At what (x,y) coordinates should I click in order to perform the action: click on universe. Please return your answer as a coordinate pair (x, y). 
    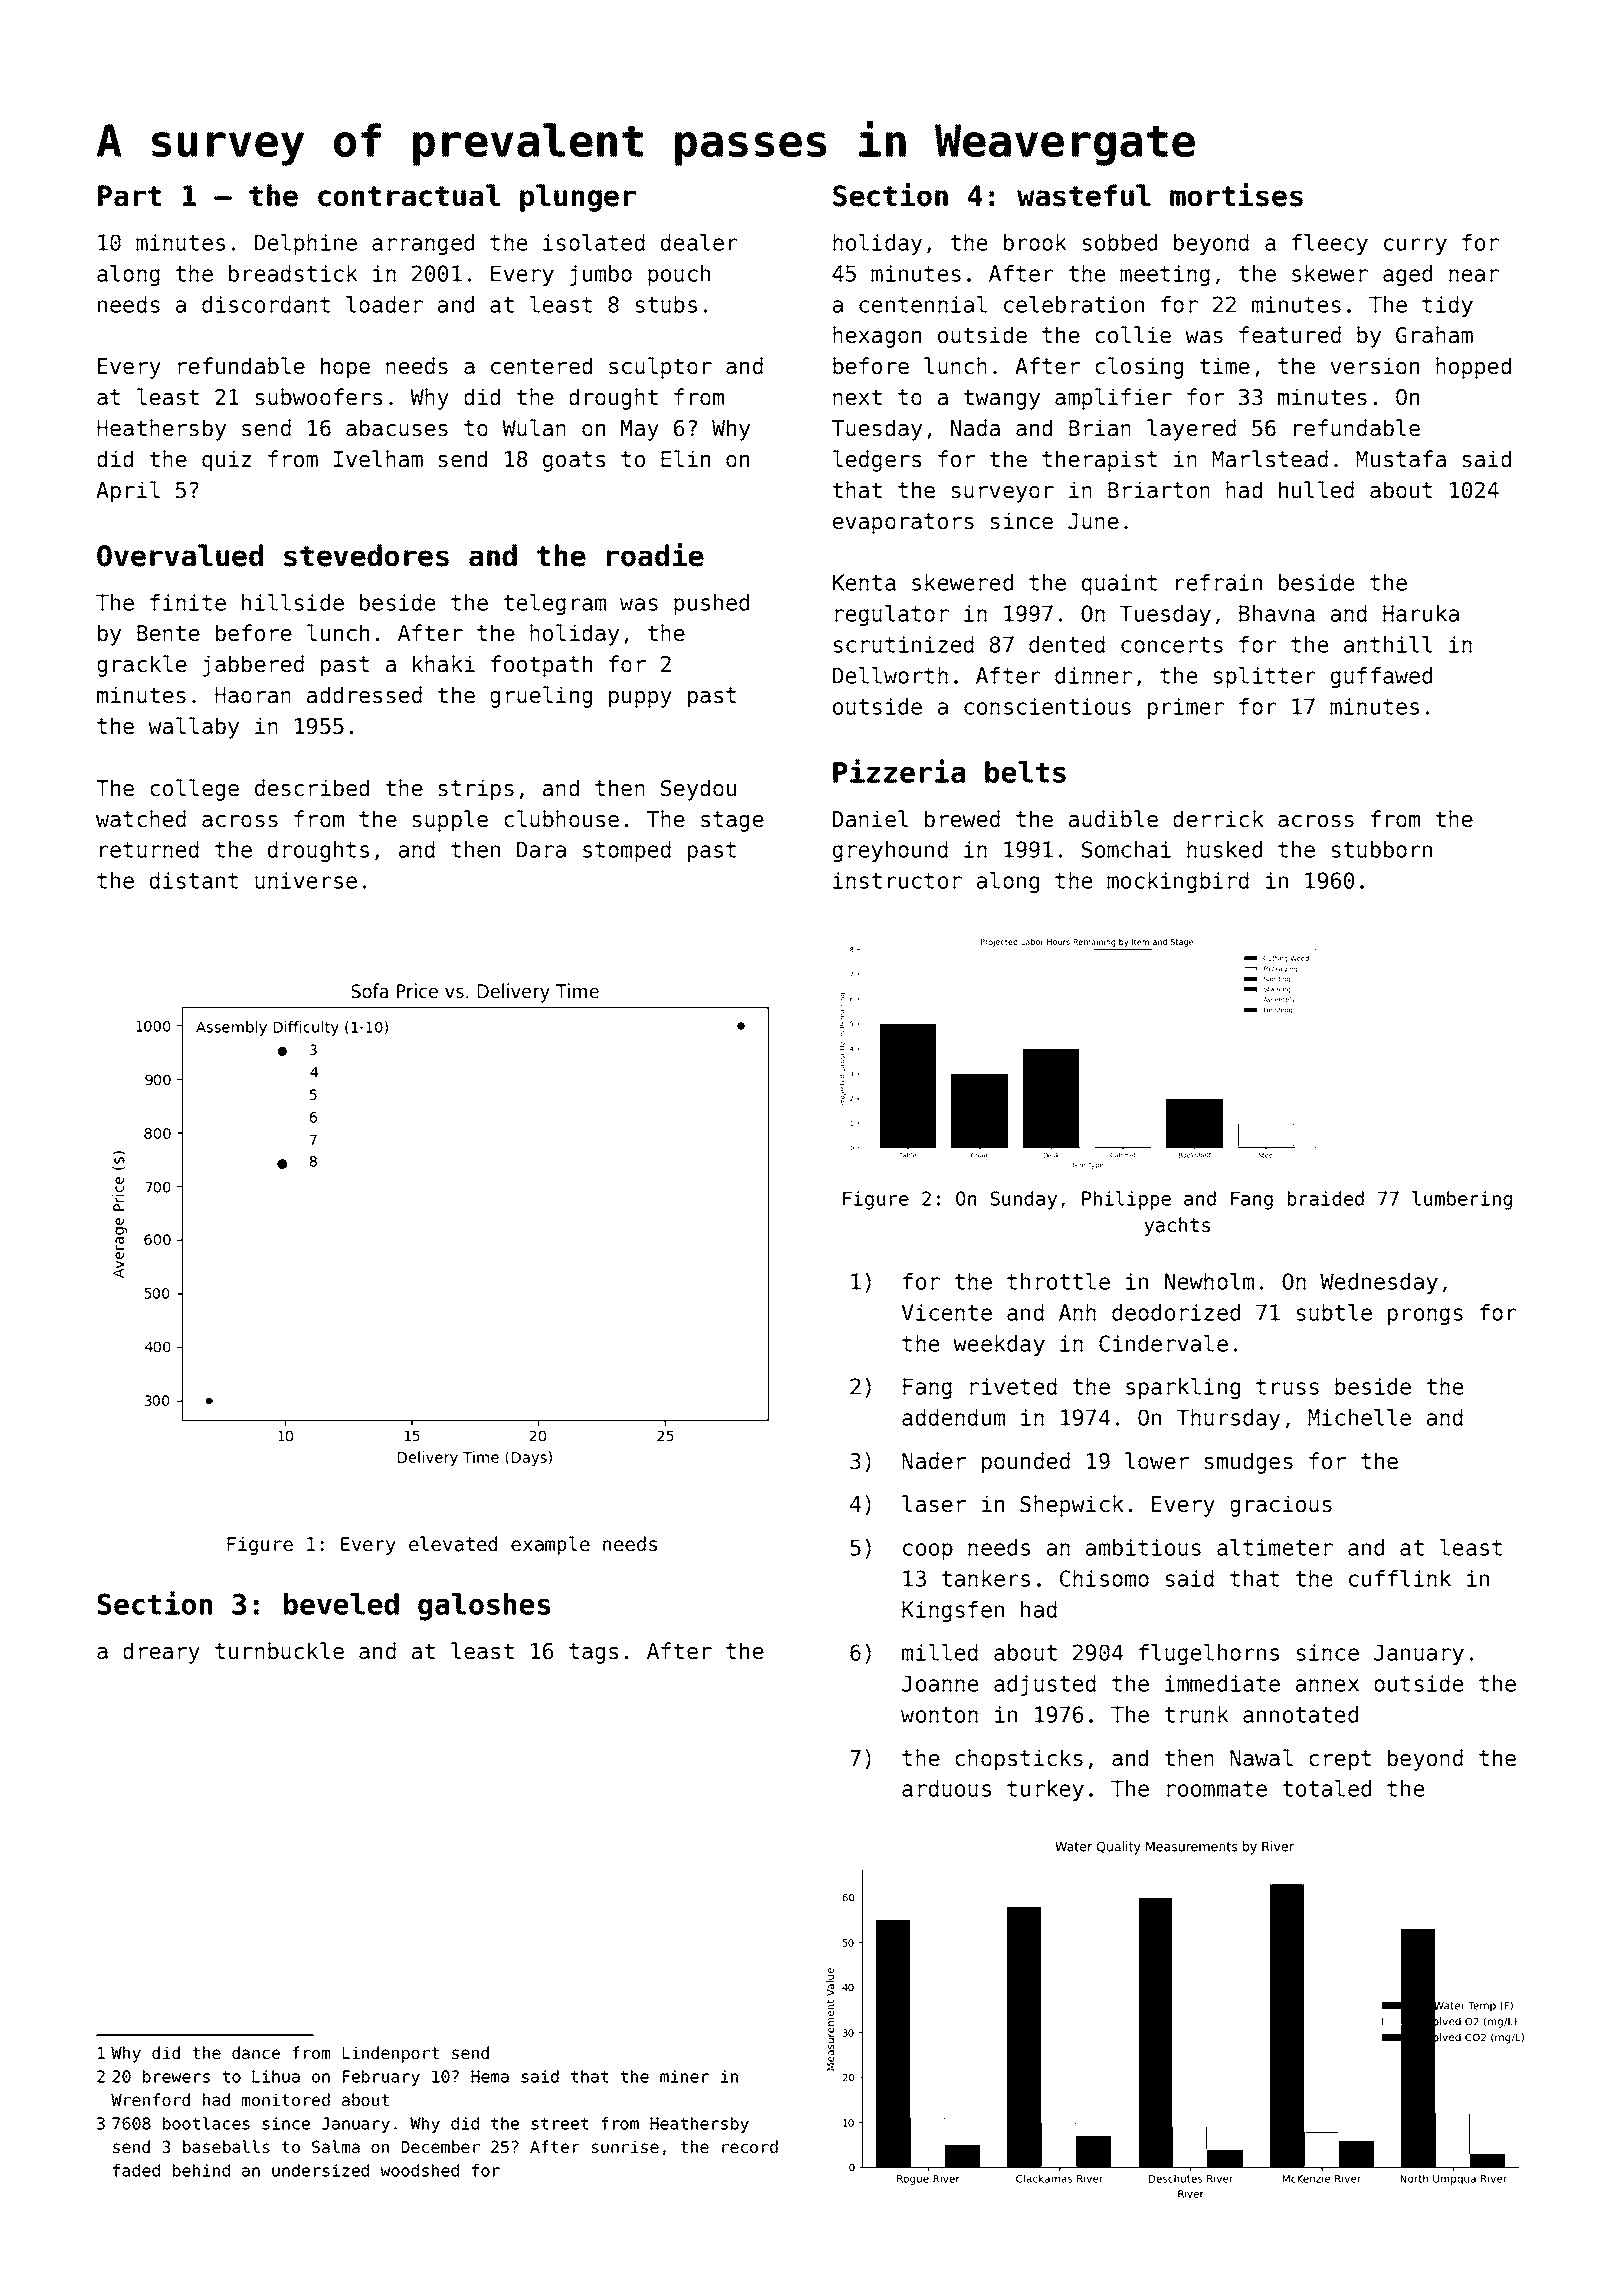
    Looking at the image, I should click on (306, 880).
